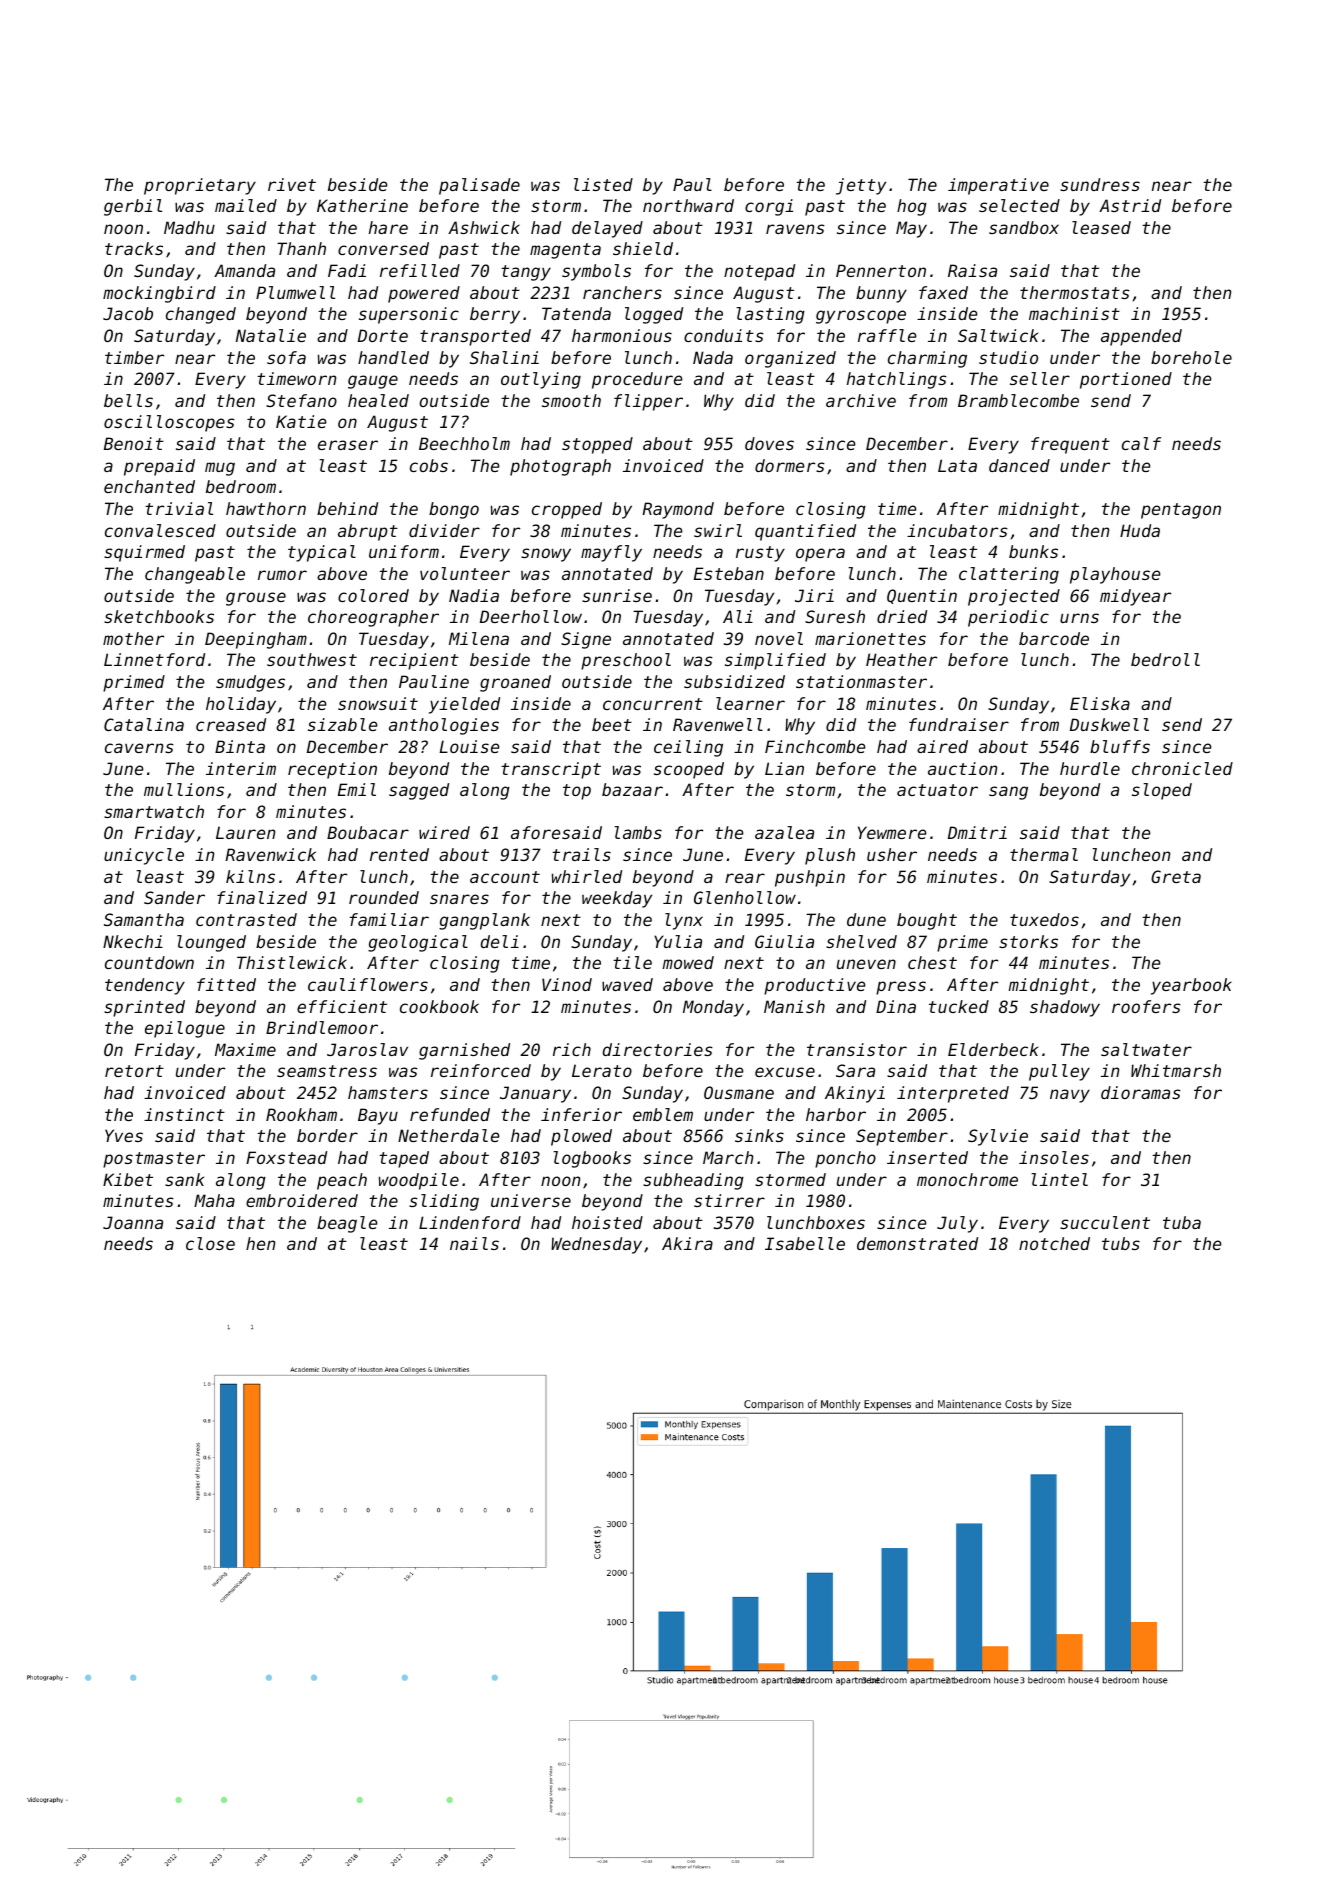 This screenshot has width=1341, height=1897. Describe the element at coordinates (687, 1243) in the screenshot. I see `Akira` at that location.
